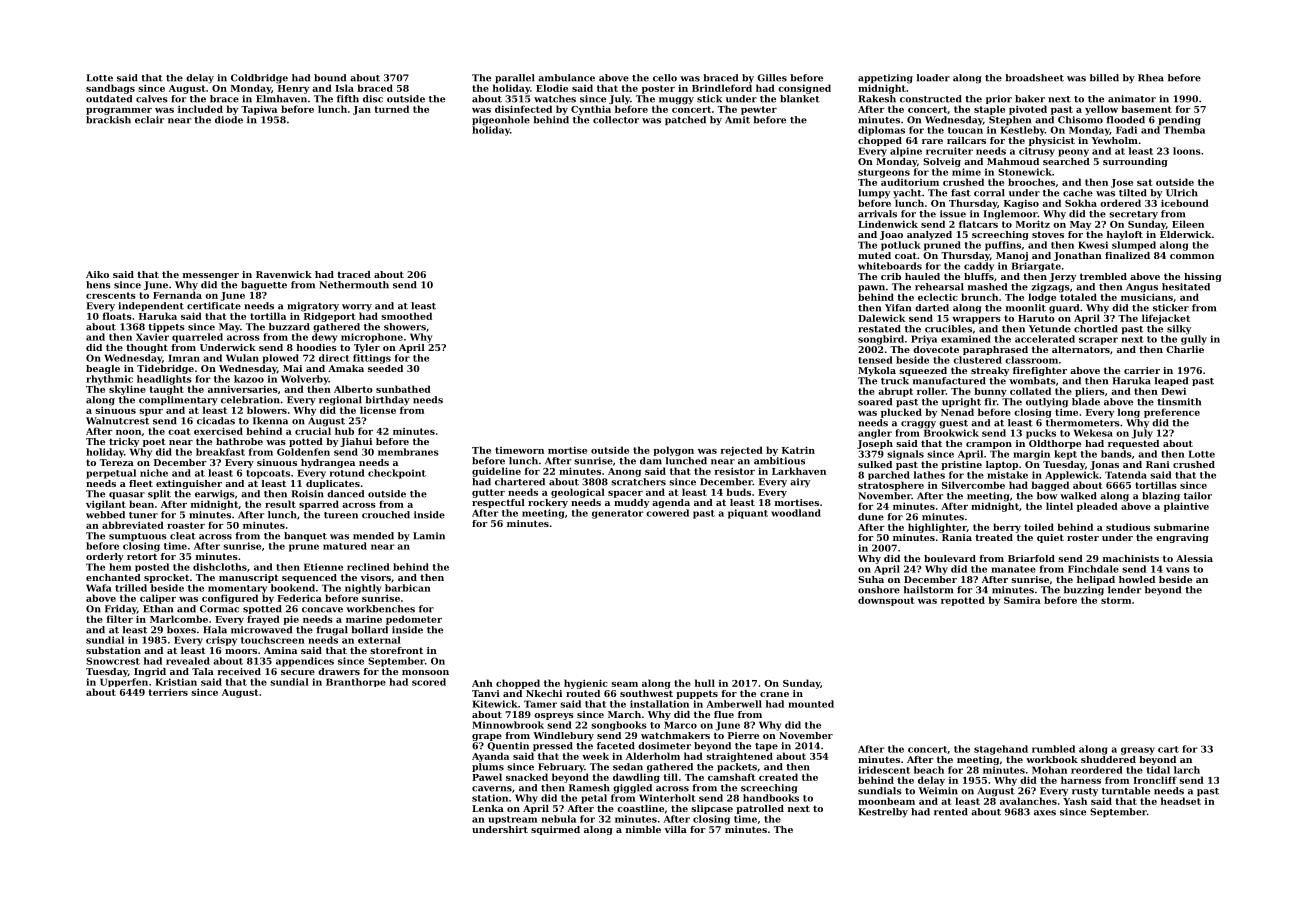  Describe the element at coordinates (242, 358) in the page. I see `Wulan` at that location.
